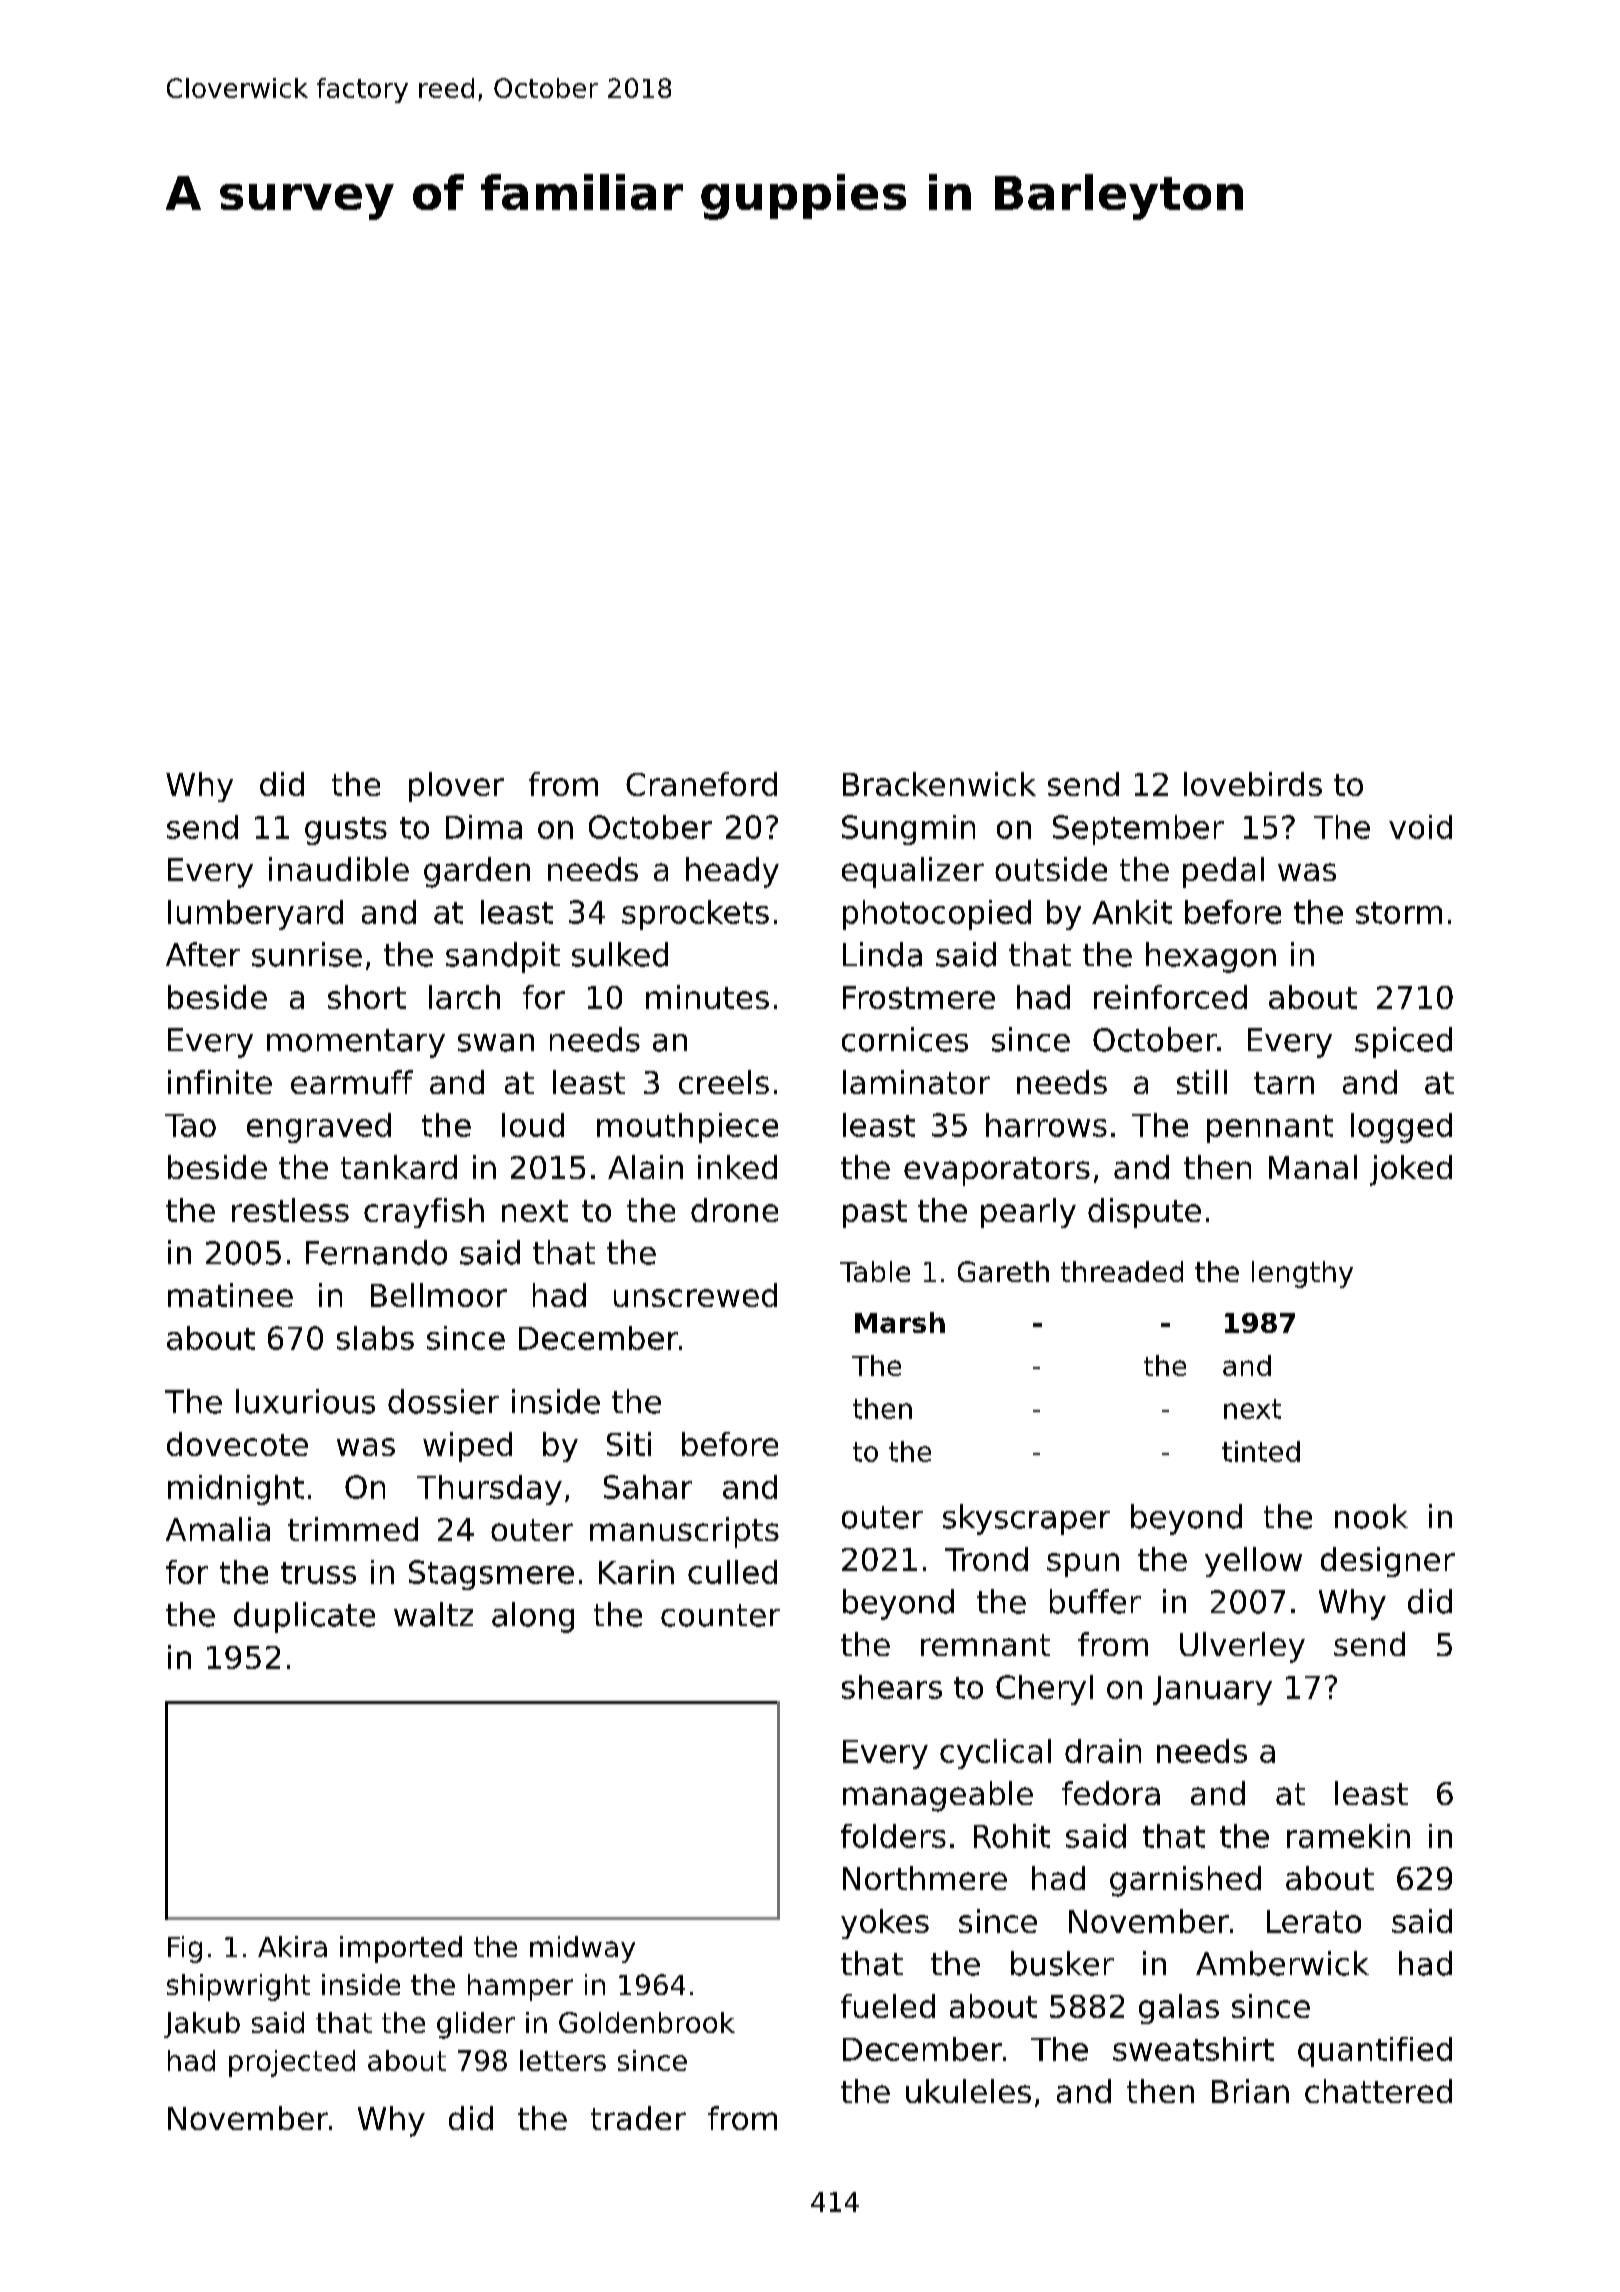  Describe the element at coordinates (424, 1213) in the screenshot. I see `crayfish` at that location.
